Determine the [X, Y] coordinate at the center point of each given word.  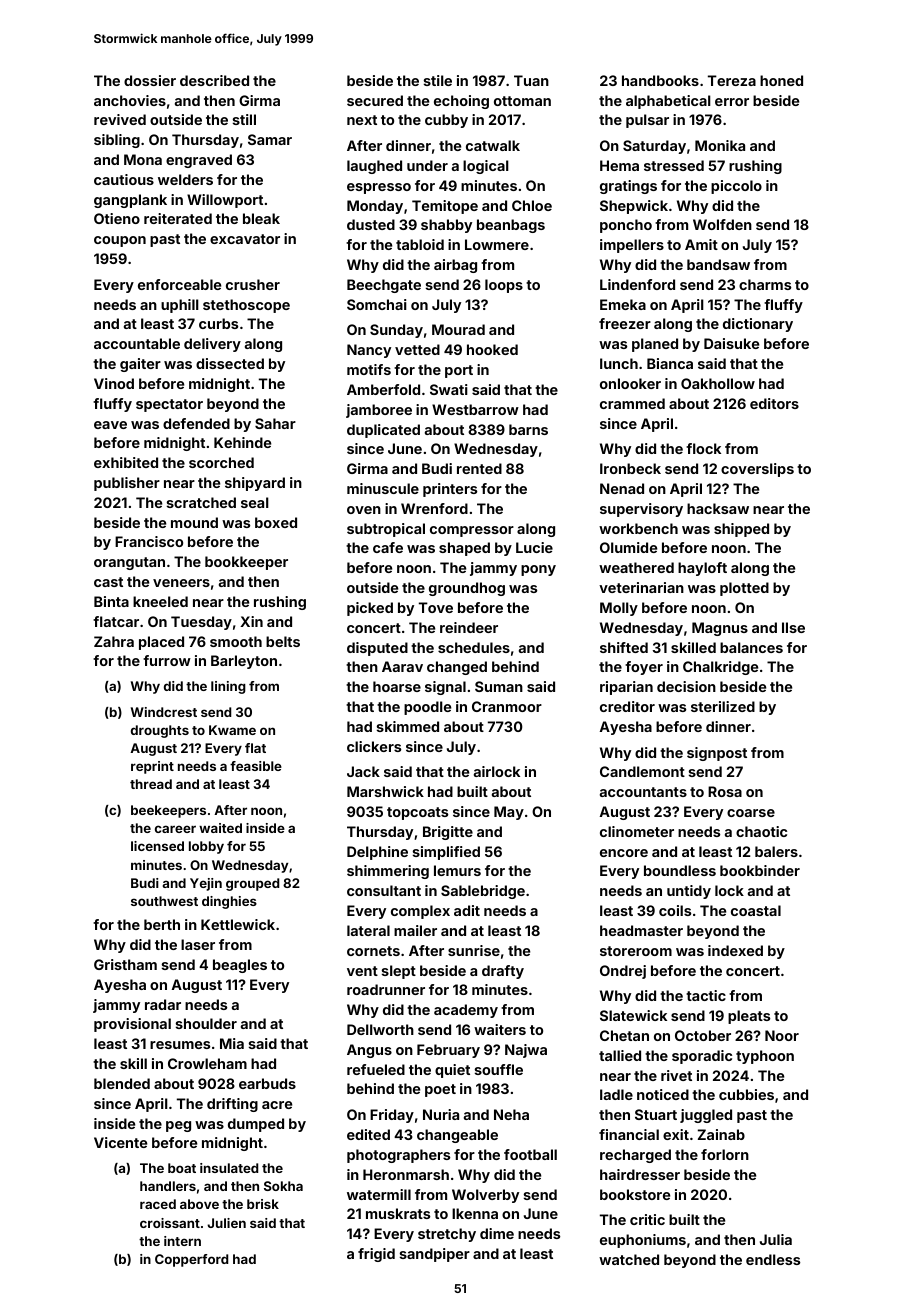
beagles [240, 966]
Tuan [531, 80]
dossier [150, 80]
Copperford [191, 1260]
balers [776, 851]
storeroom [636, 951]
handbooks [660, 80]
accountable [137, 343]
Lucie [534, 547]
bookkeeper [246, 563]
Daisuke [731, 343]
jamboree [379, 411]
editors [774, 403]
